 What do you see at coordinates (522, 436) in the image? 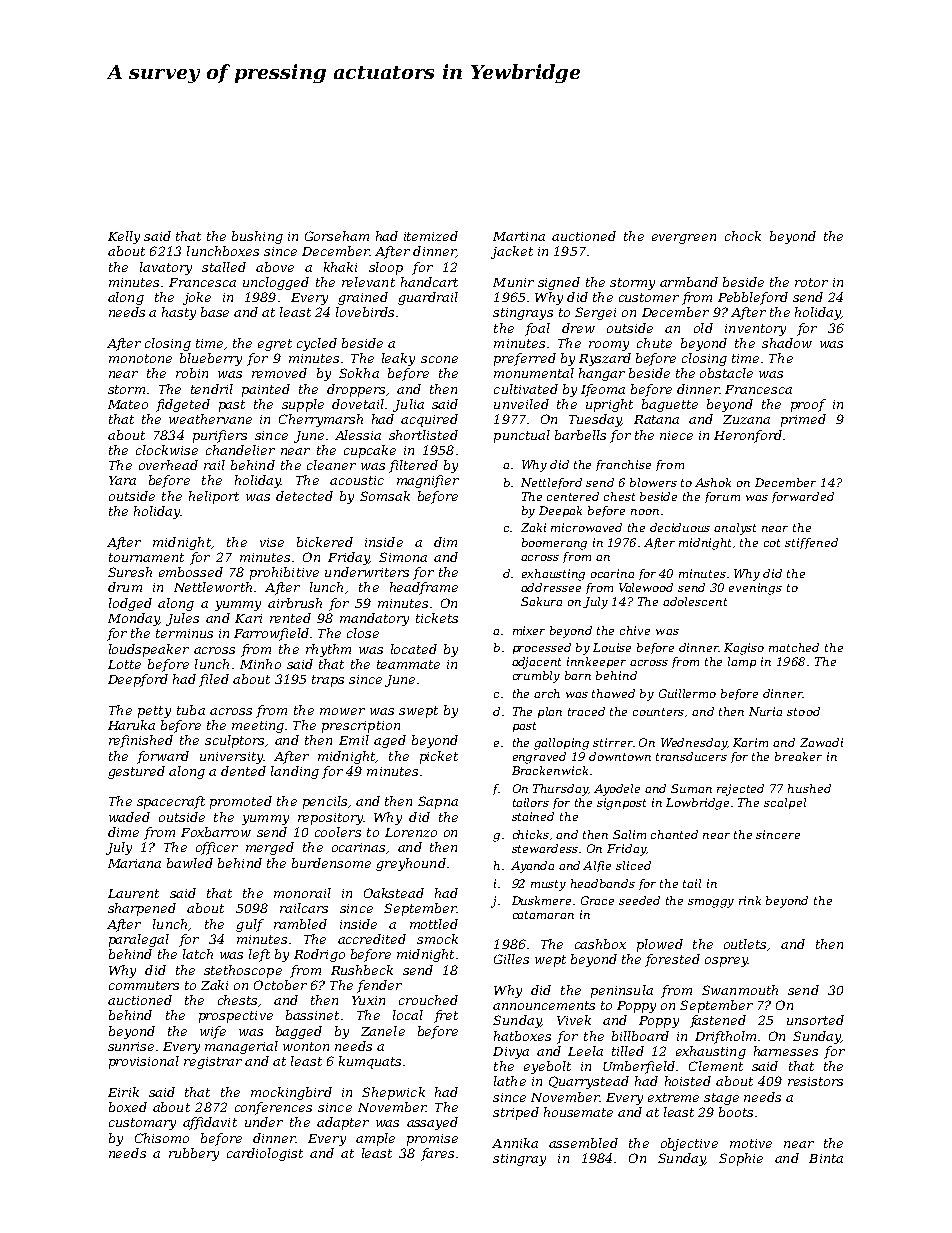
I see `punctual` at bounding box center [522, 436].
